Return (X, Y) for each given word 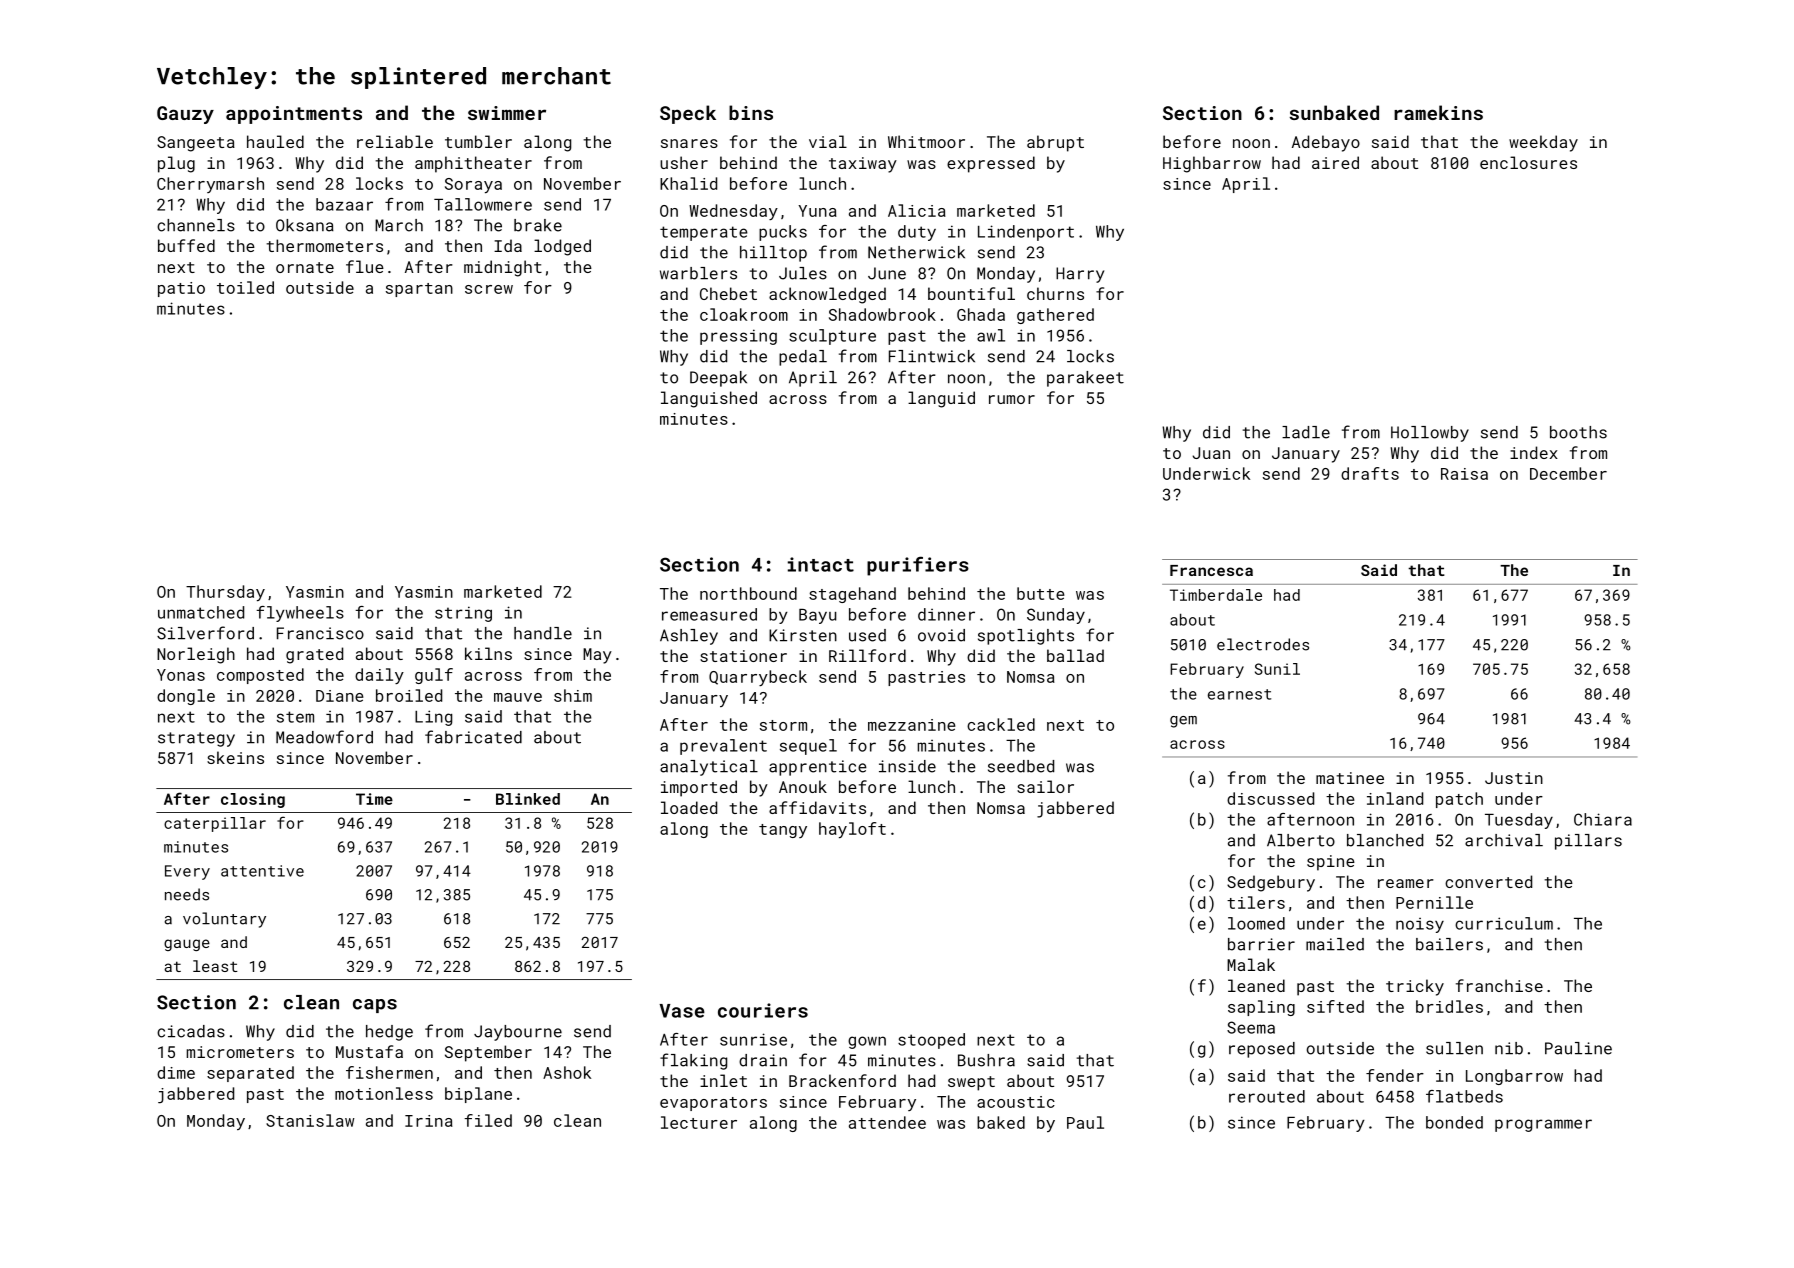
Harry (1080, 275)
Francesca (1211, 570)
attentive (262, 871)
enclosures (1528, 162)
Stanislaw (310, 1120)
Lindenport (1026, 233)
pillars (1588, 842)
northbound (748, 593)
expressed (991, 164)
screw (489, 289)
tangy (783, 831)
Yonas (181, 675)
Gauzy (185, 115)
